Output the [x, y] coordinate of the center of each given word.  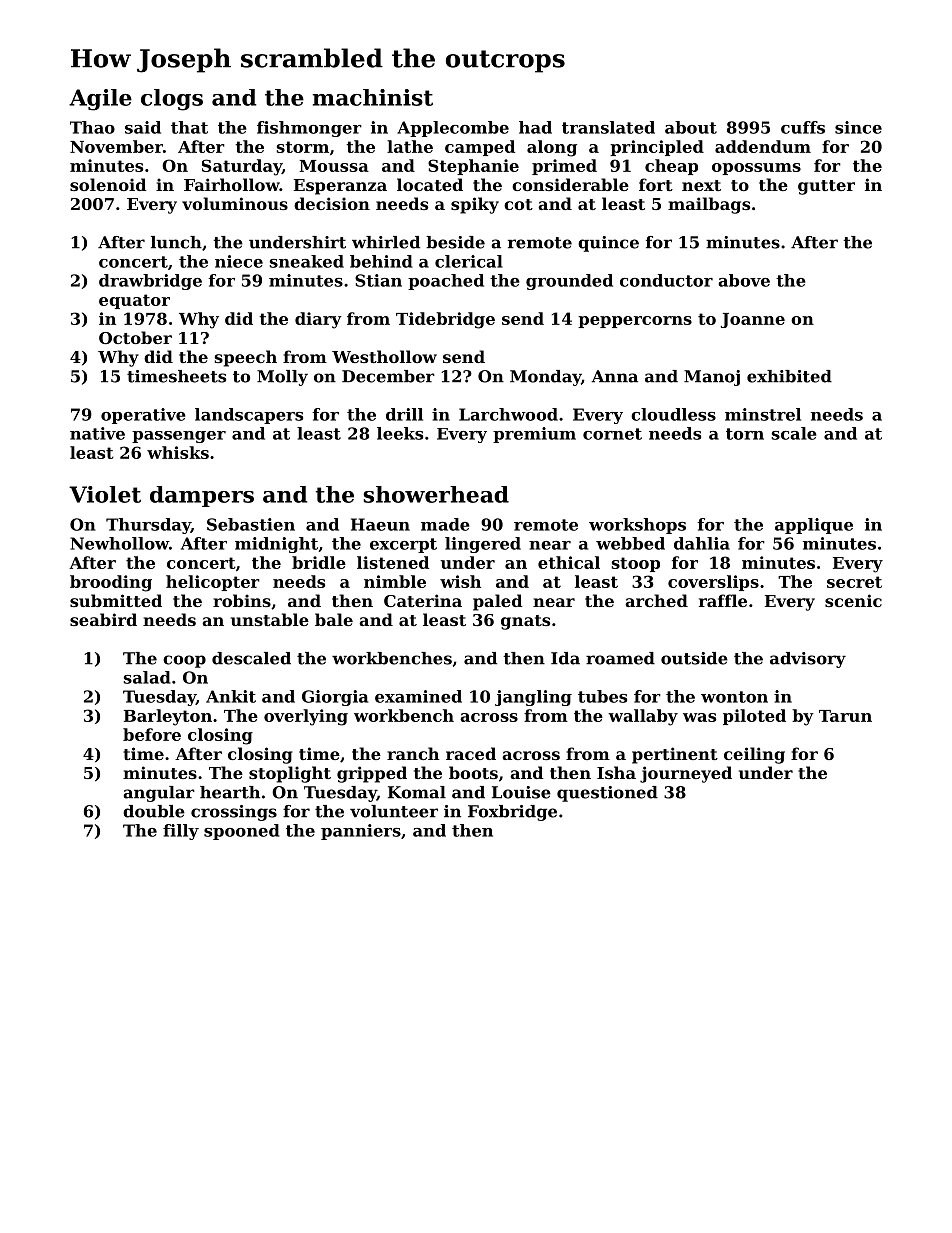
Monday [545, 378]
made [445, 524]
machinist [373, 97]
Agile [100, 100]
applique [814, 526]
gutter [826, 187]
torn [745, 434]
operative [143, 416]
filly [181, 832]
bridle [319, 562]
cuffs [803, 127]
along [552, 148]
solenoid [108, 184]
